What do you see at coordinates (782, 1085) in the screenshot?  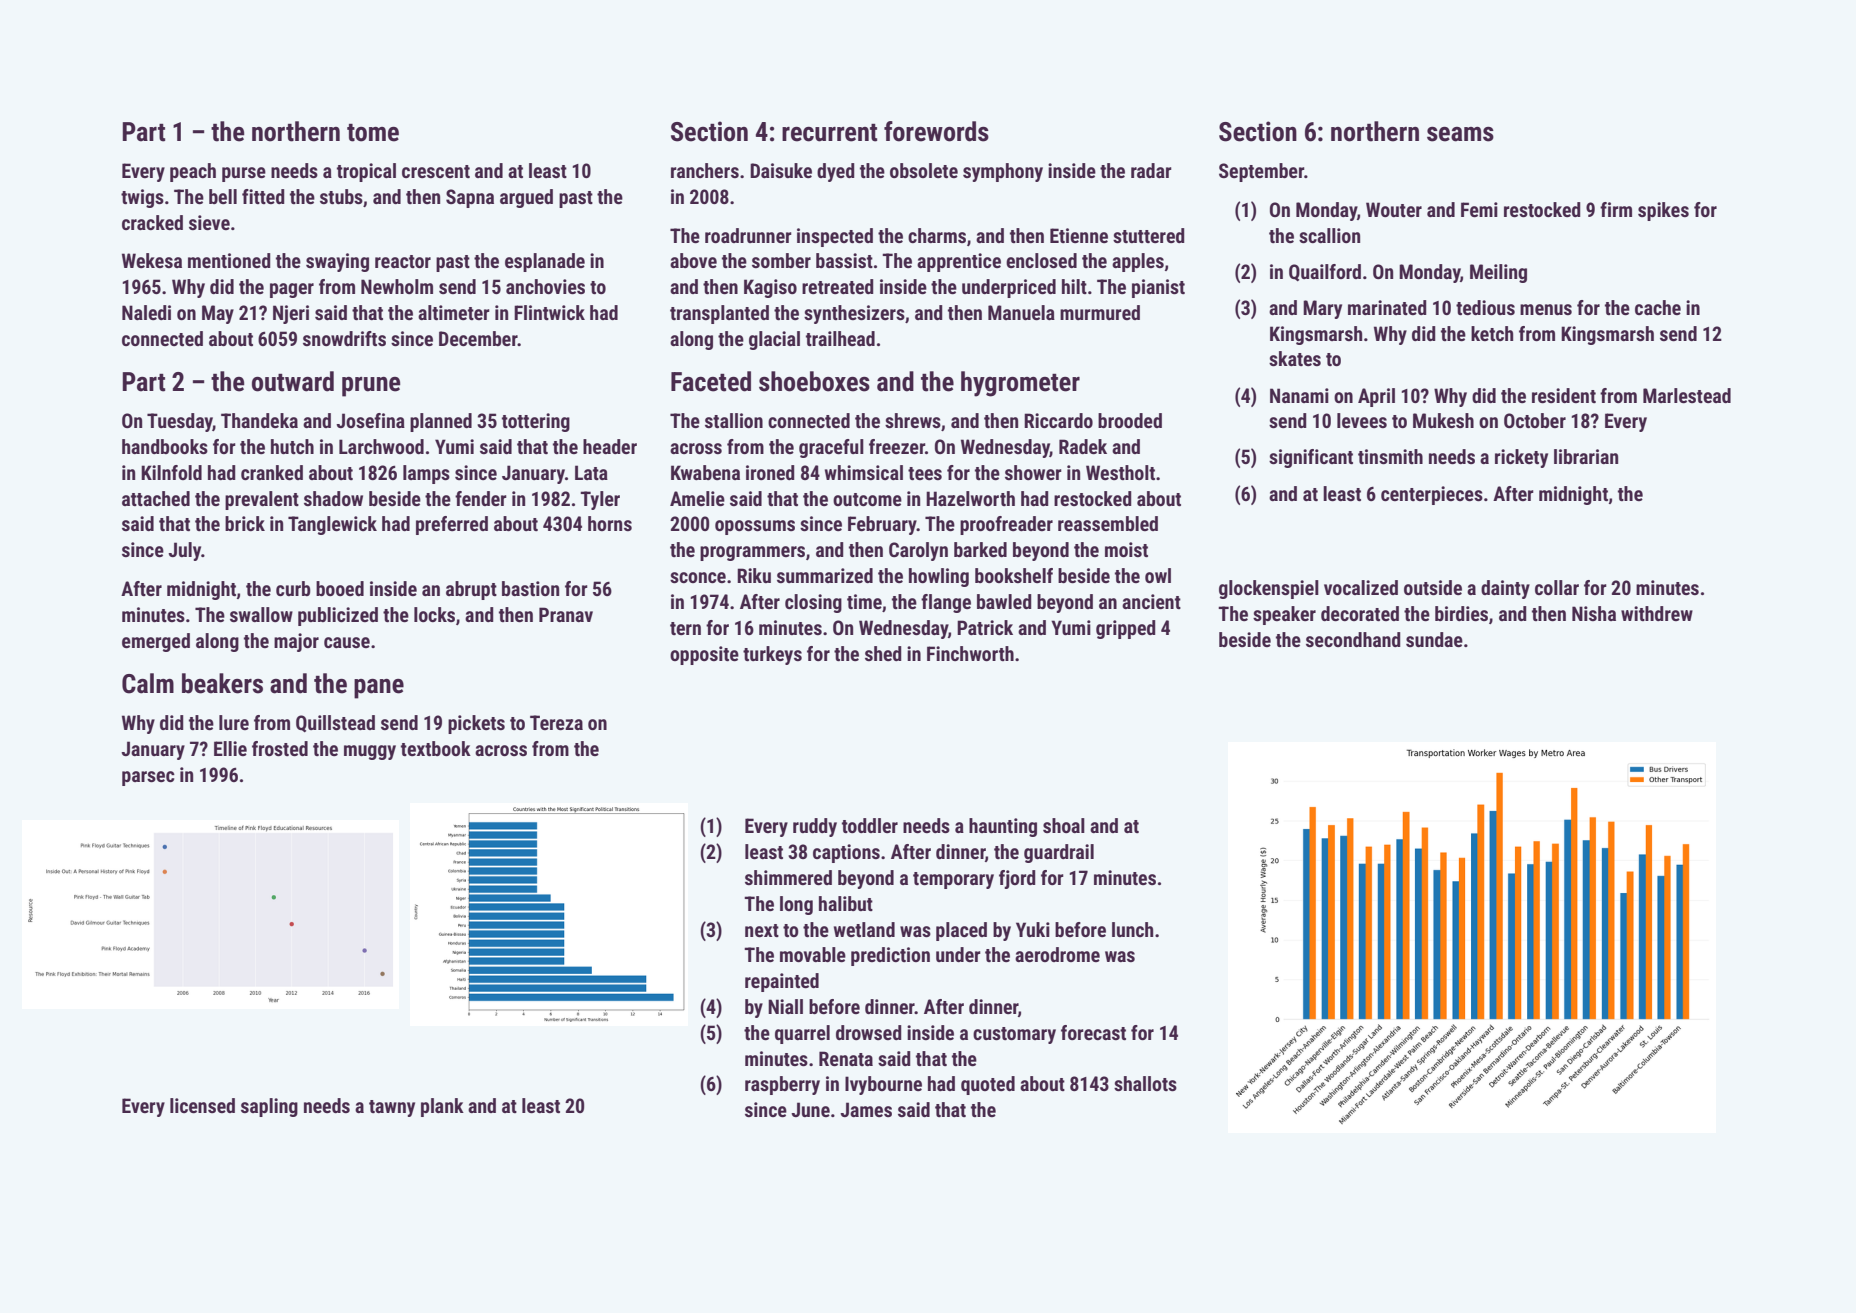 I see `raspberry` at bounding box center [782, 1085].
